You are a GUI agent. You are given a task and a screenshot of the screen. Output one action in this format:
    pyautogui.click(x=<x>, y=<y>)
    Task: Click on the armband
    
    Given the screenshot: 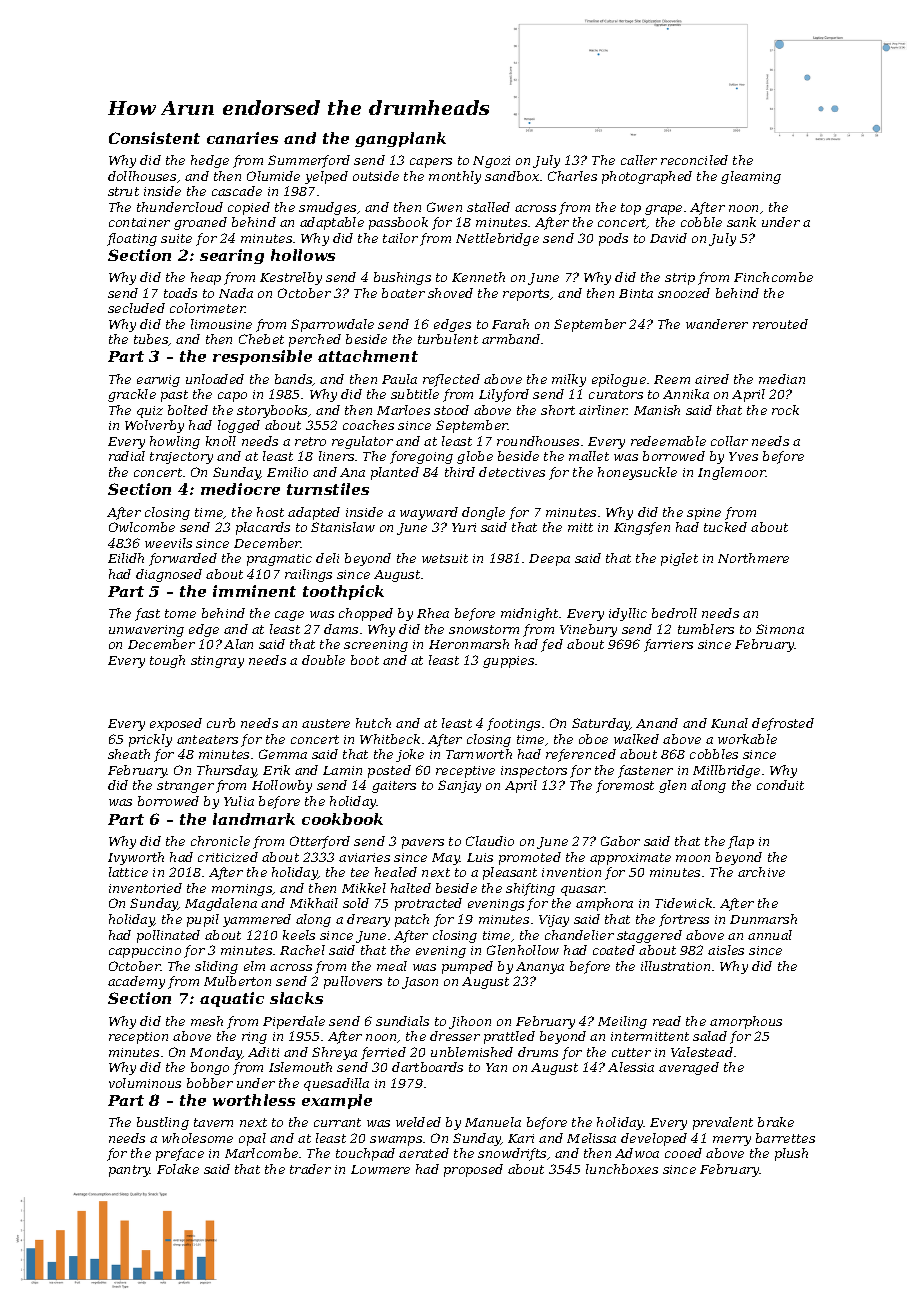 What is the action you would take?
    pyautogui.click(x=511, y=339)
